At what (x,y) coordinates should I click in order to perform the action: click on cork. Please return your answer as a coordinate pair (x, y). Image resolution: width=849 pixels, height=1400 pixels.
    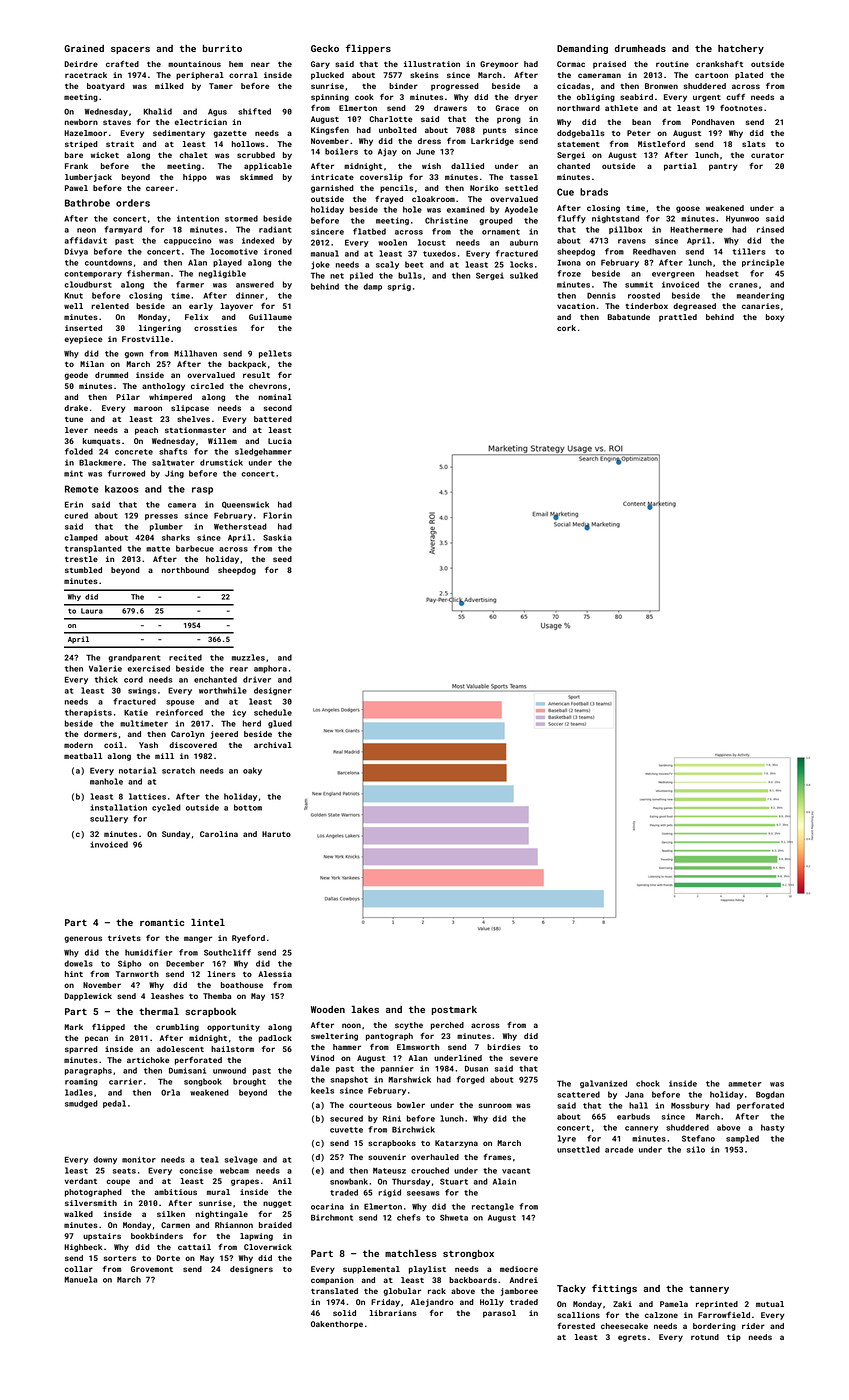
    Looking at the image, I should click on (566, 328).
